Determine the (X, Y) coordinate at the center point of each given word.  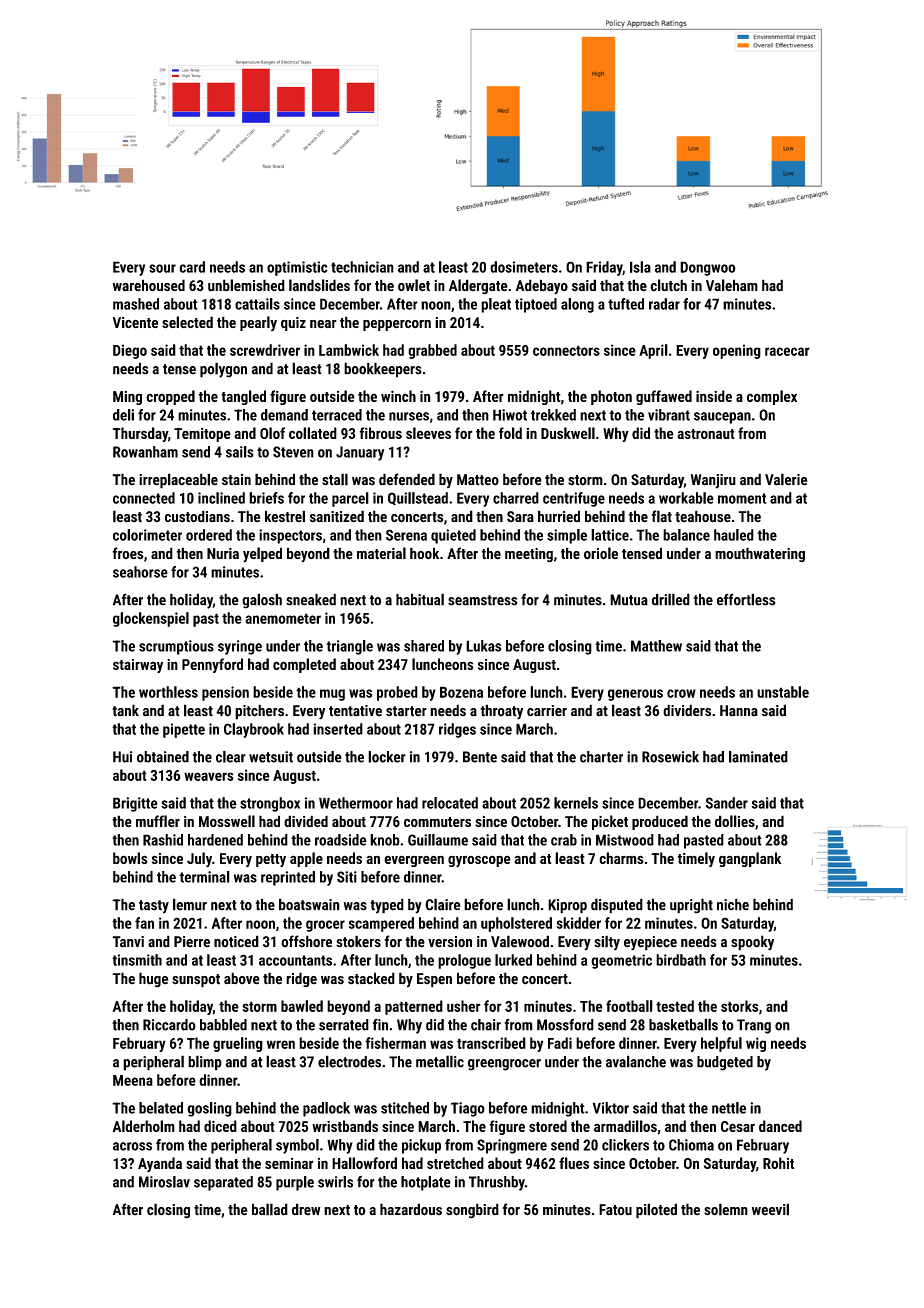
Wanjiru (713, 481)
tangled (243, 397)
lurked (513, 960)
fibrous (380, 433)
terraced (337, 415)
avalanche (636, 1061)
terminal (204, 877)
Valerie (786, 479)
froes (128, 553)
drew (306, 1209)
